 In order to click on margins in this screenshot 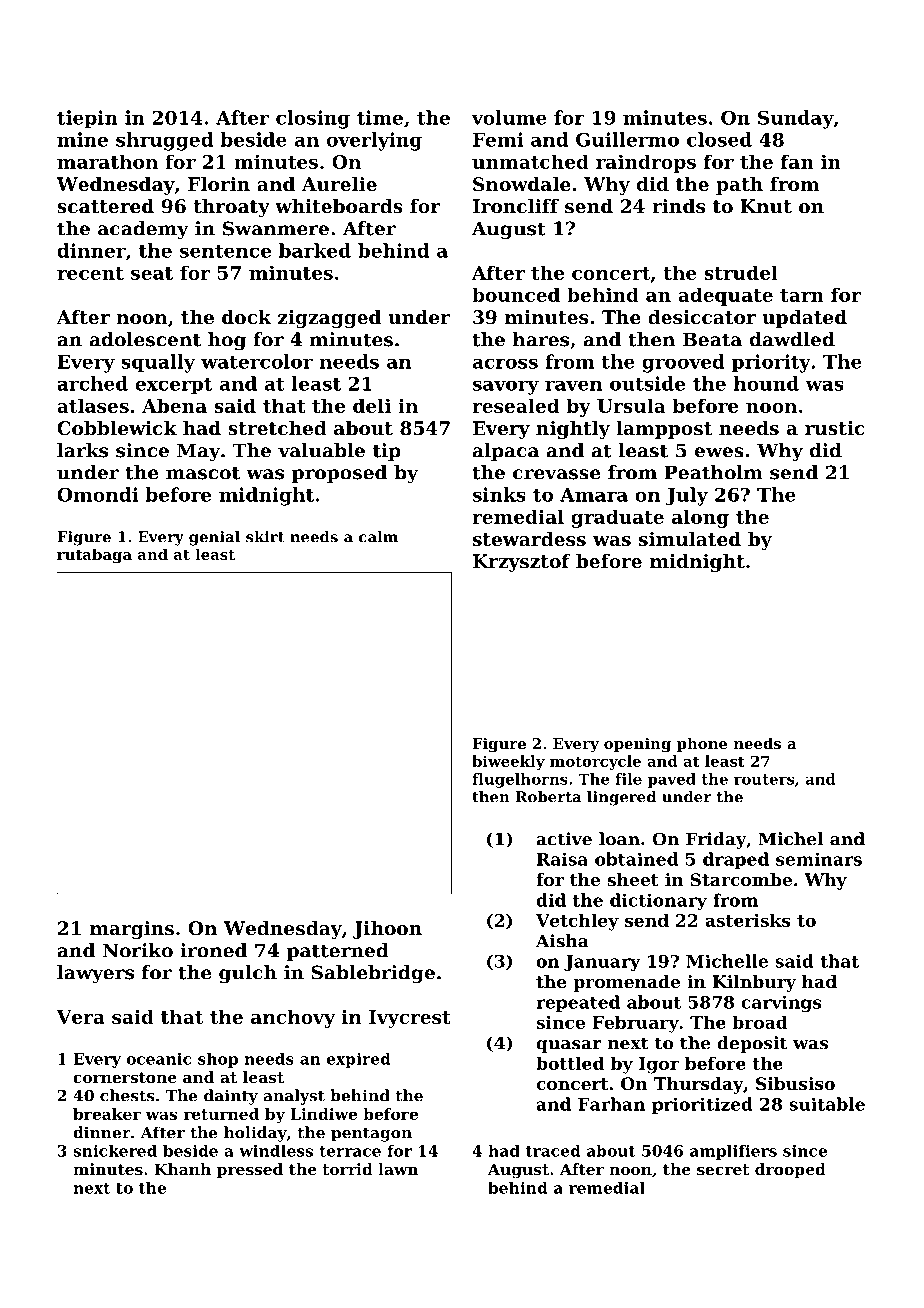, I will do `click(132, 930)`.
